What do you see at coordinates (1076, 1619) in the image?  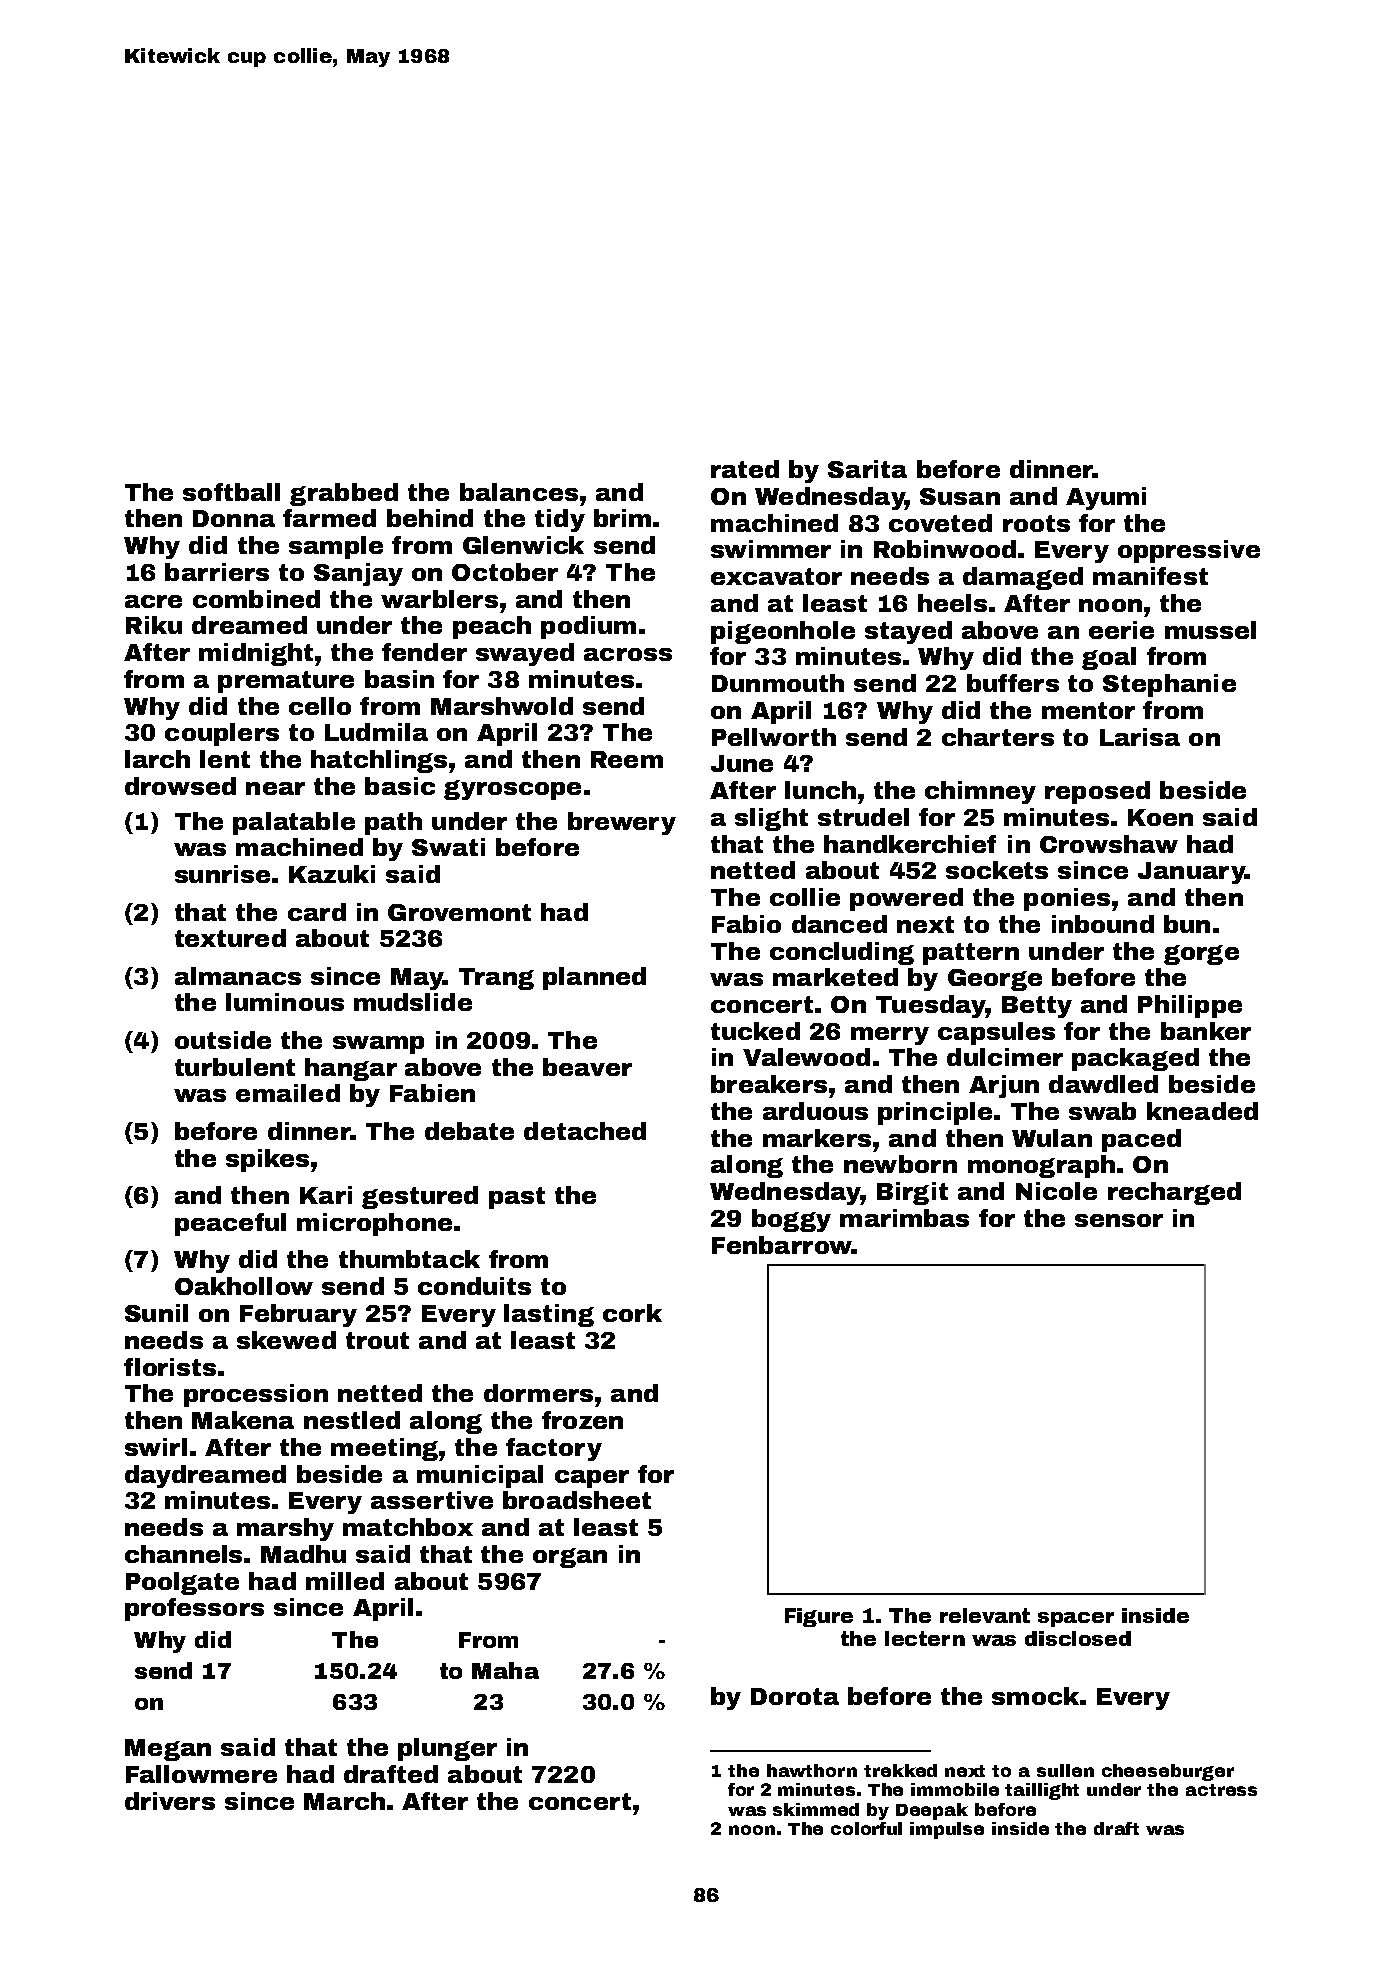 I see `spacer` at bounding box center [1076, 1619].
